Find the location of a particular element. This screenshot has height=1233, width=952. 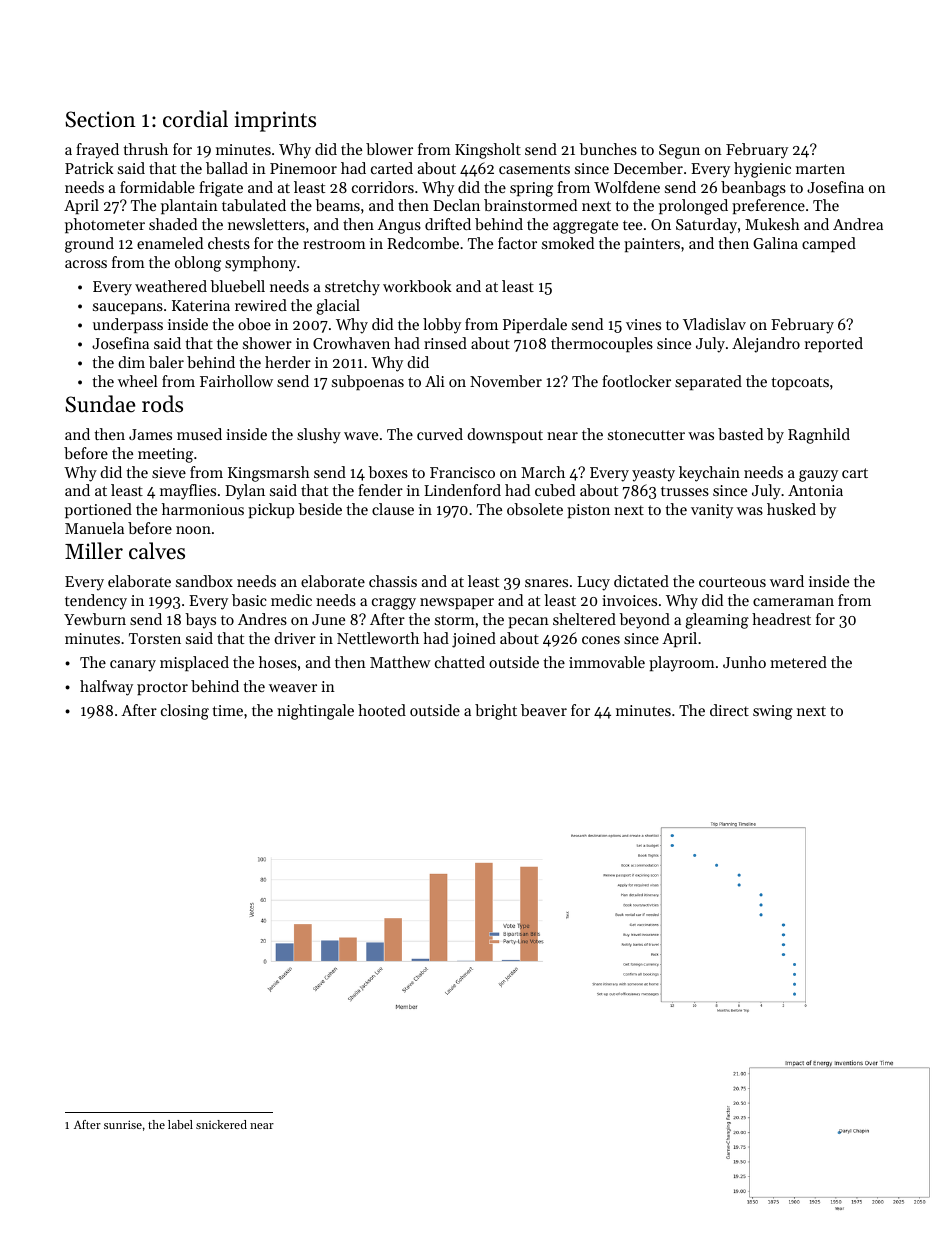

marten is located at coordinates (820, 169).
